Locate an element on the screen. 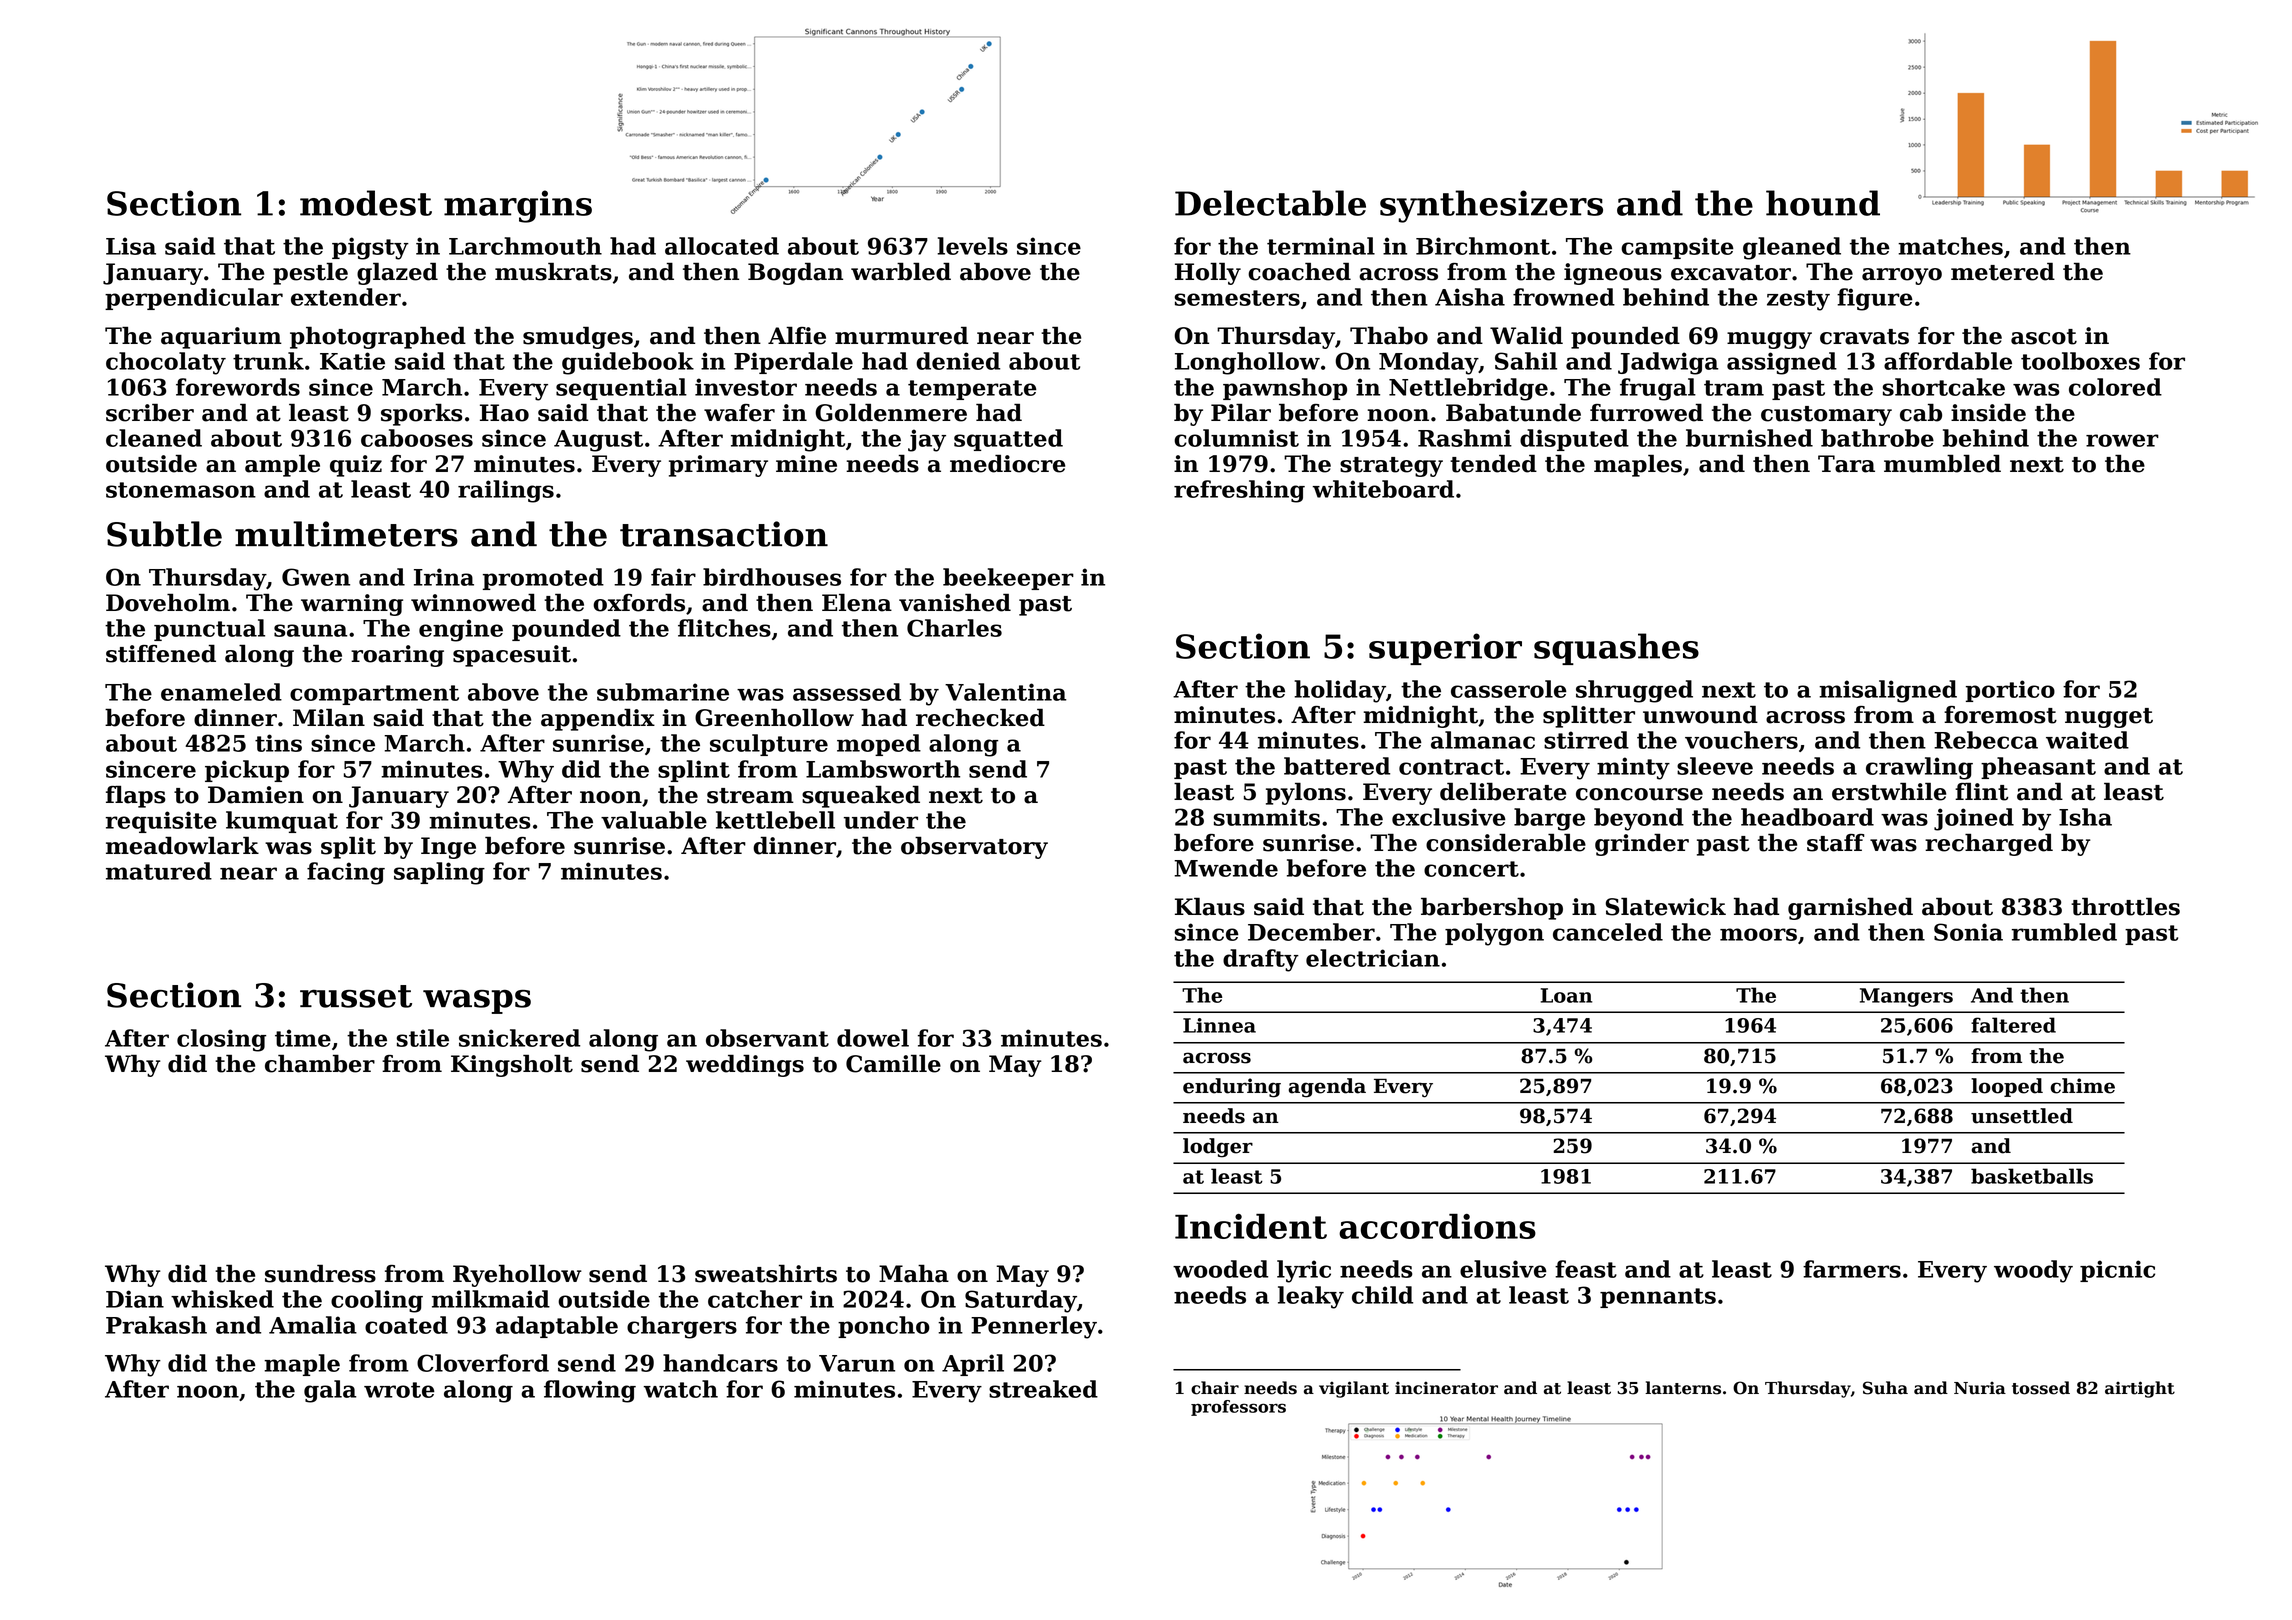 The image size is (2292, 1620). faltered is located at coordinates (2013, 1025).
